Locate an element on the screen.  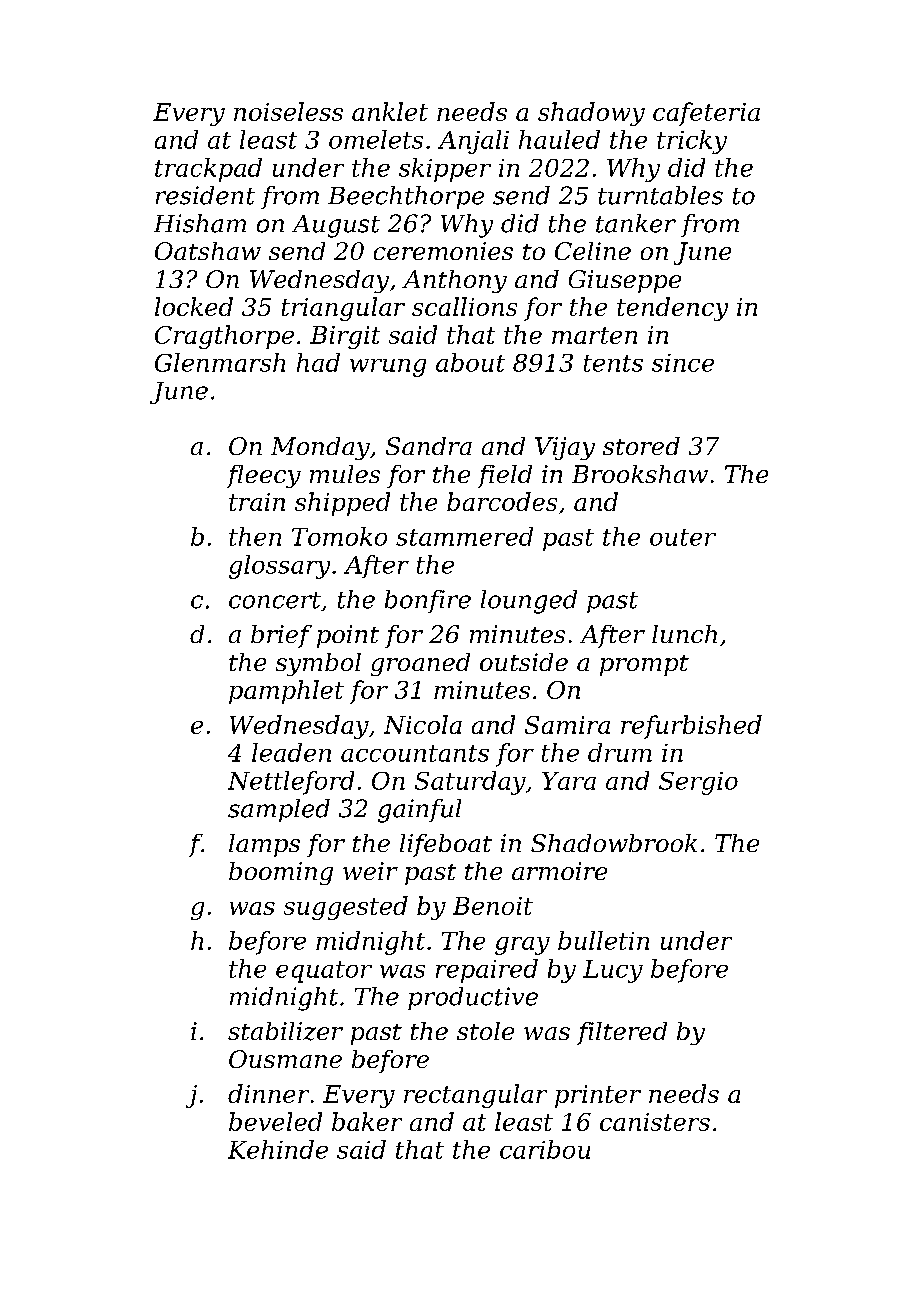
shadowy is located at coordinates (591, 114).
